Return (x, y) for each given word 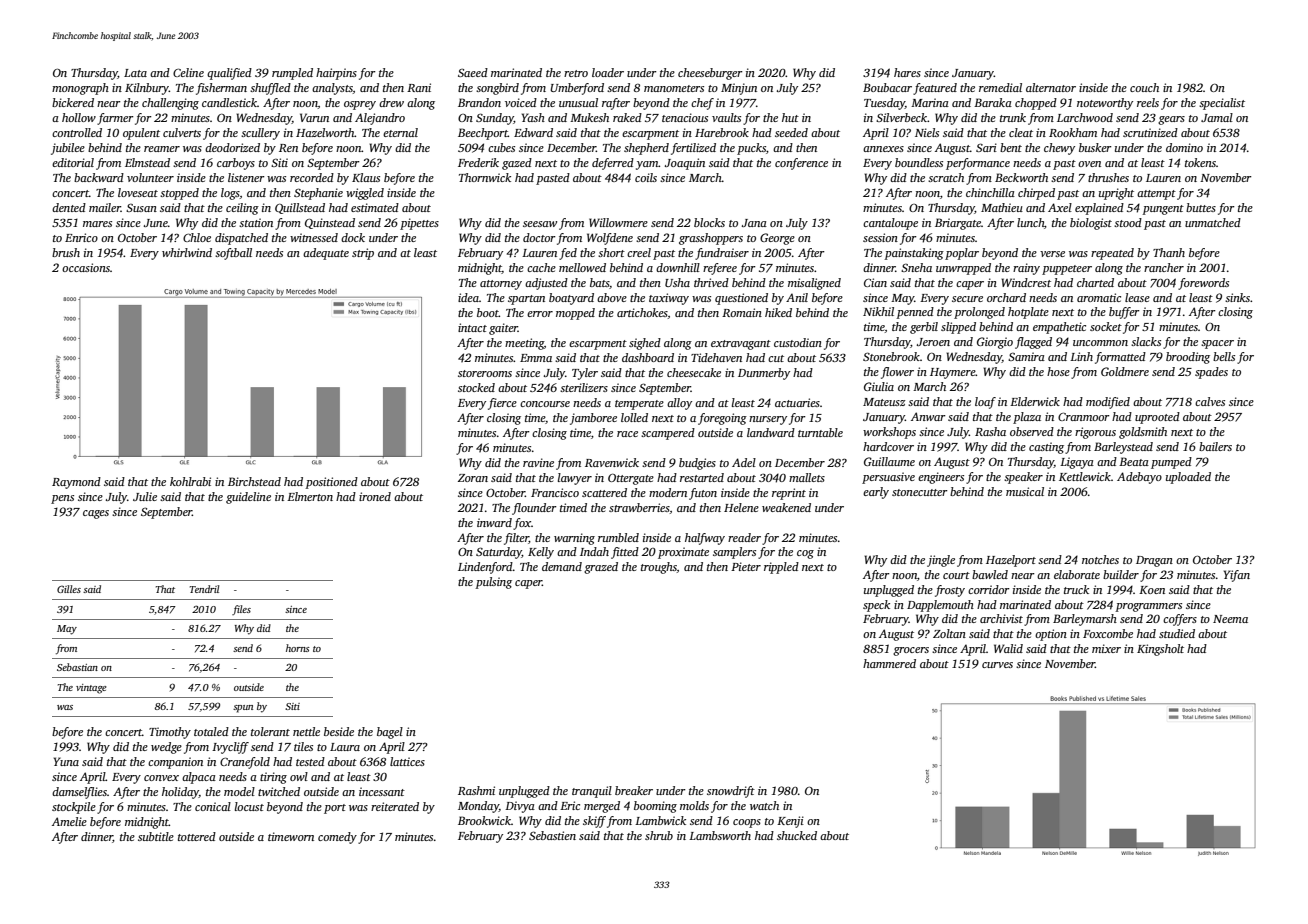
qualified (229, 74)
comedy (337, 838)
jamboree (593, 419)
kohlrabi (190, 481)
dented (69, 207)
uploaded (1188, 478)
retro (576, 73)
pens (62, 499)
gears (1171, 120)
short (611, 252)
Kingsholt (1160, 650)
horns (298, 648)
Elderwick (1035, 401)
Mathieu (1002, 207)
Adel (744, 462)
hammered (889, 663)
